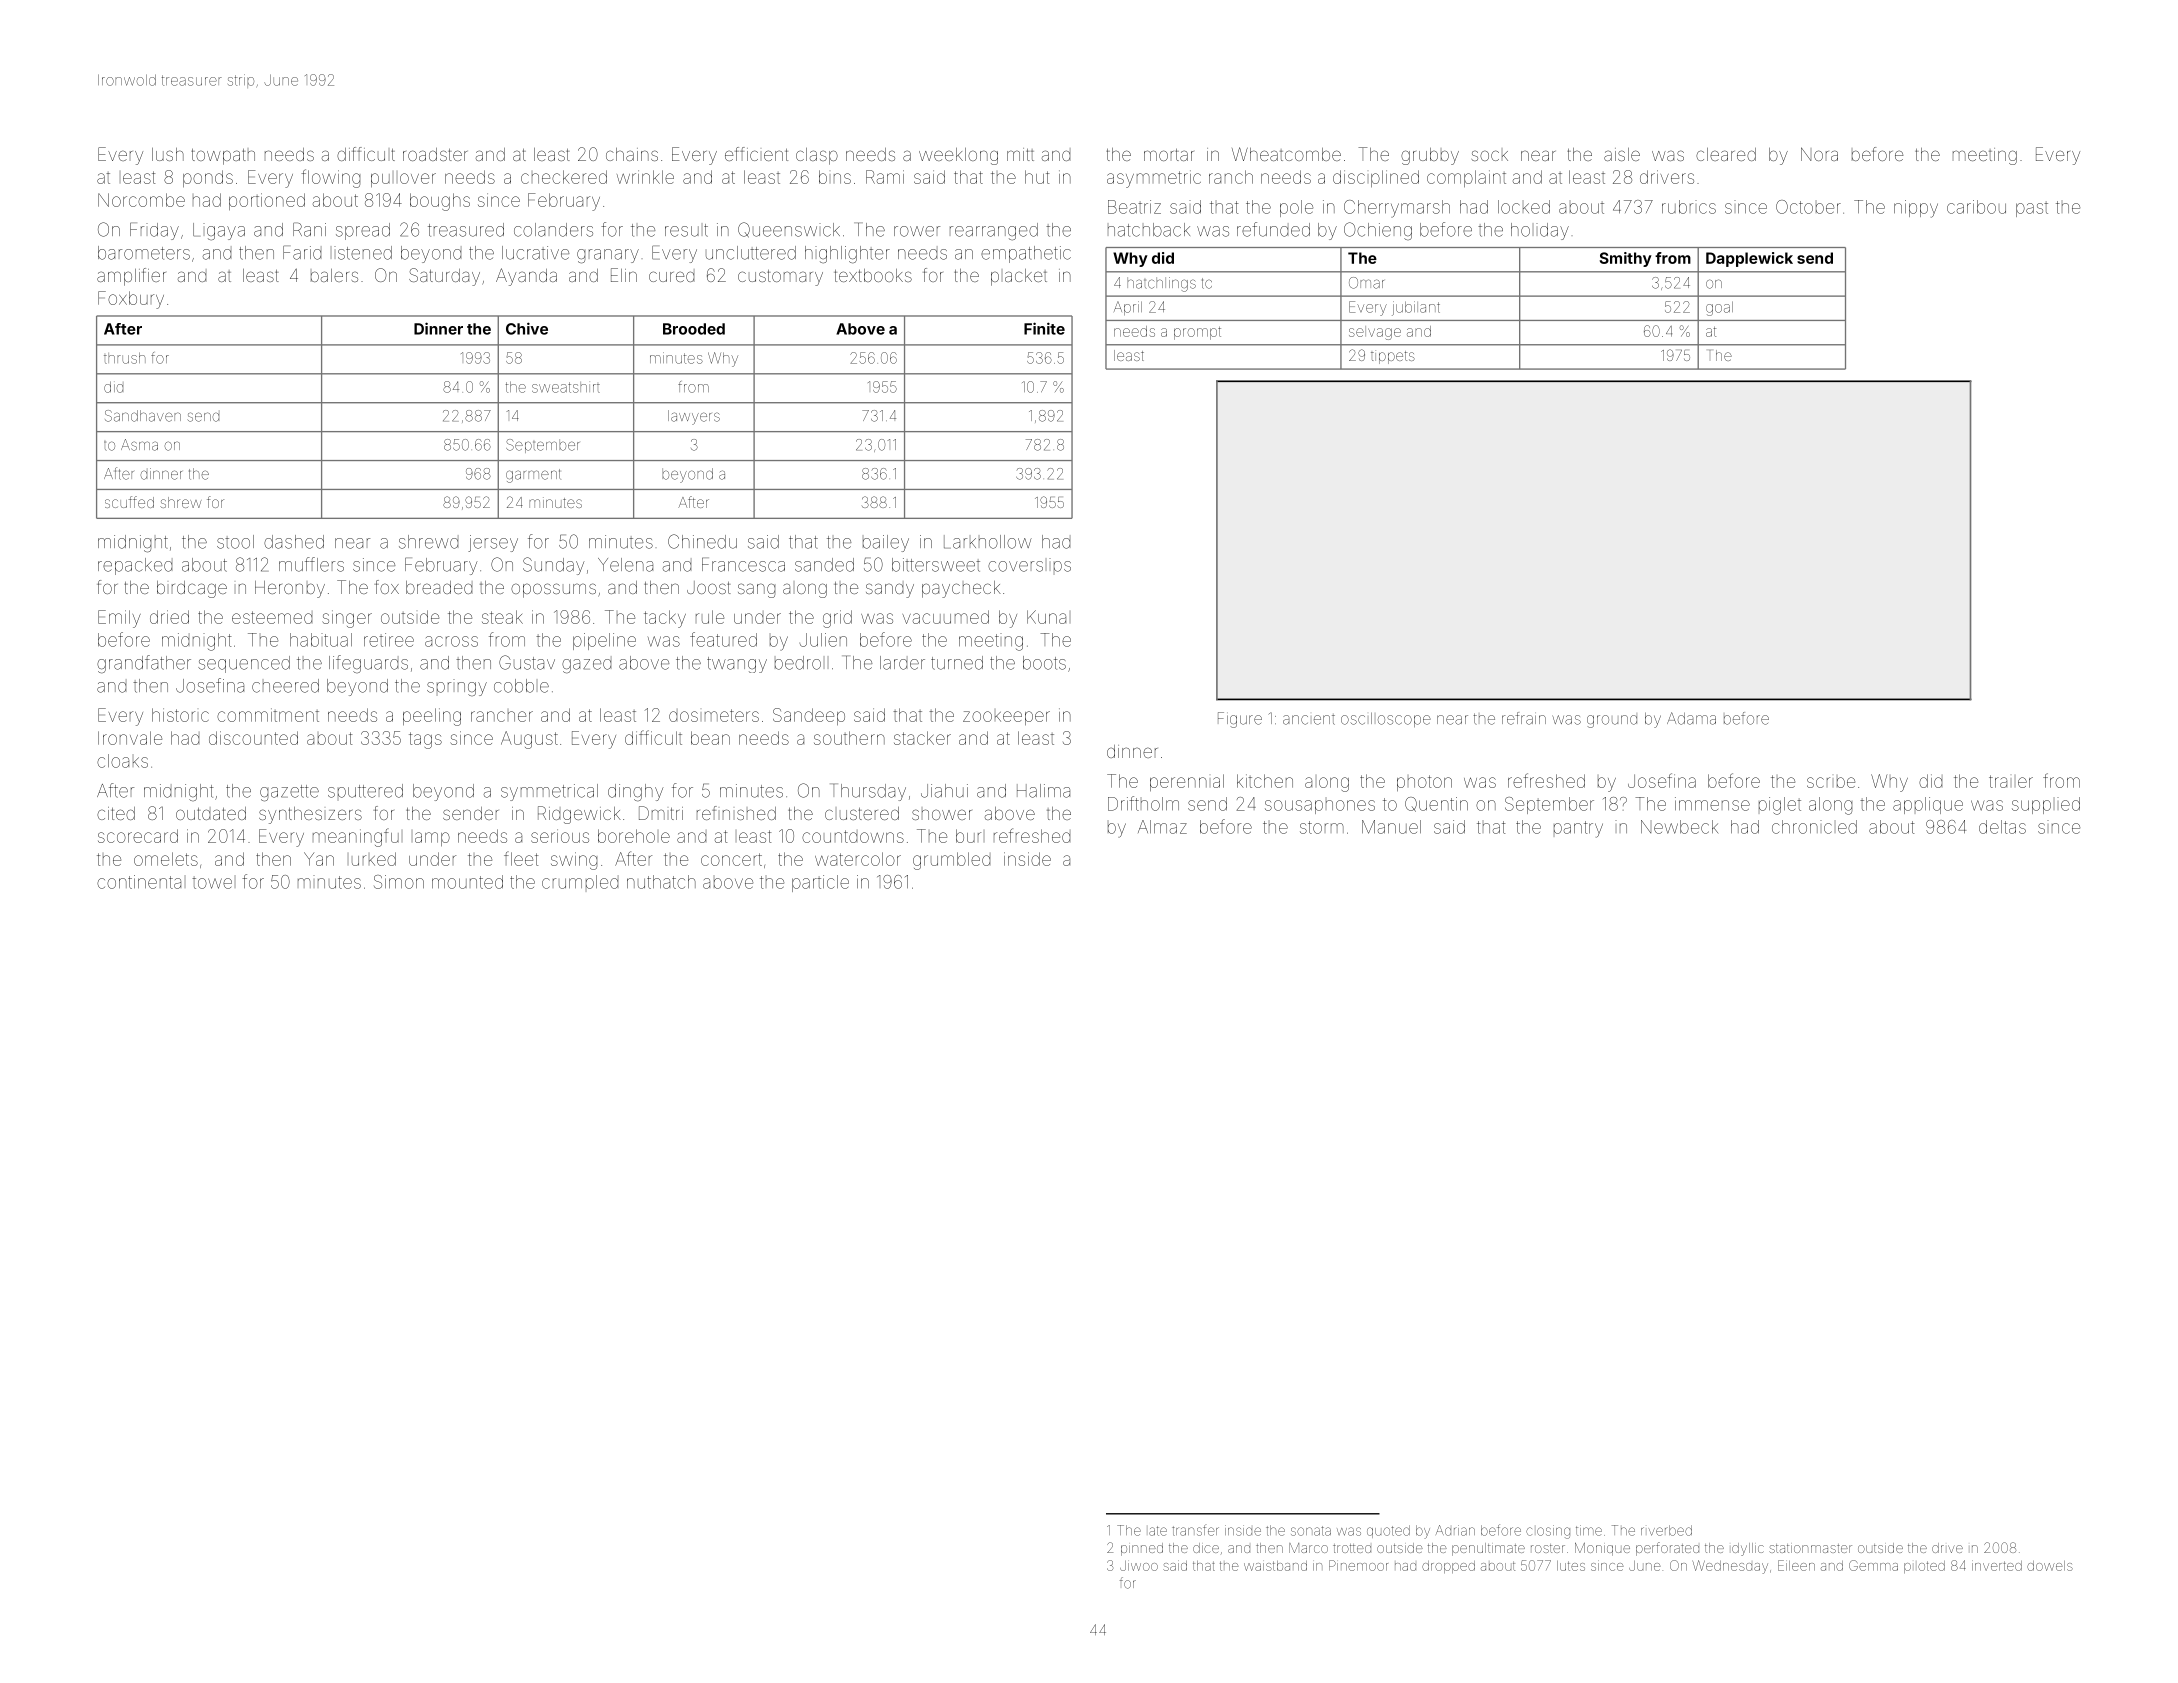 The image size is (2178, 1683). What do you see at coordinates (356, 837) in the image?
I see `meaningful` at bounding box center [356, 837].
